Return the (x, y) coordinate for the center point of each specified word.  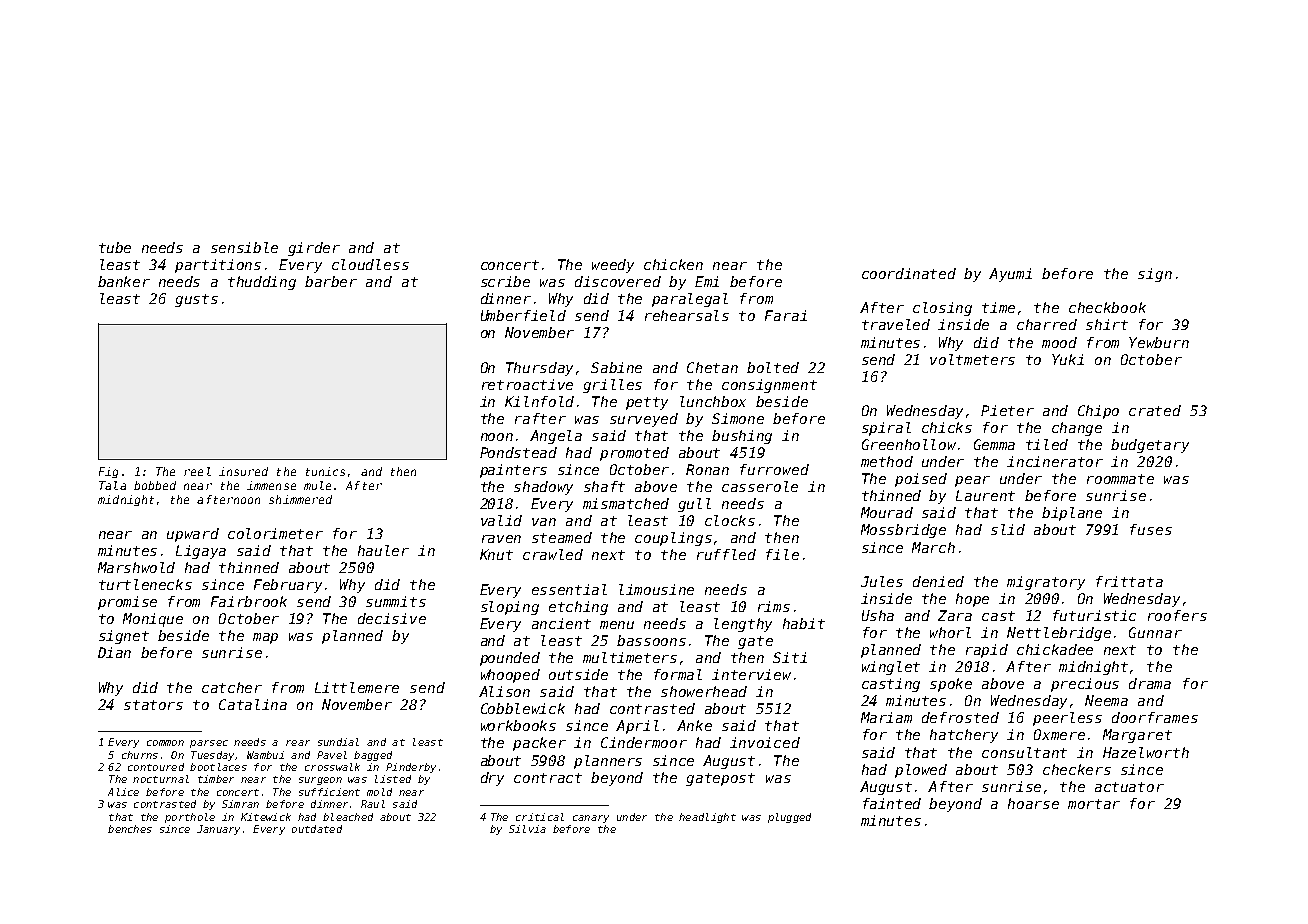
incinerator (1055, 461)
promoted (634, 454)
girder (314, 249)
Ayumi (1010, 275)
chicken (673, 264)
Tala (112, 485)
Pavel (332, 755)
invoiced (765, 742)
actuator (1129, 787)
